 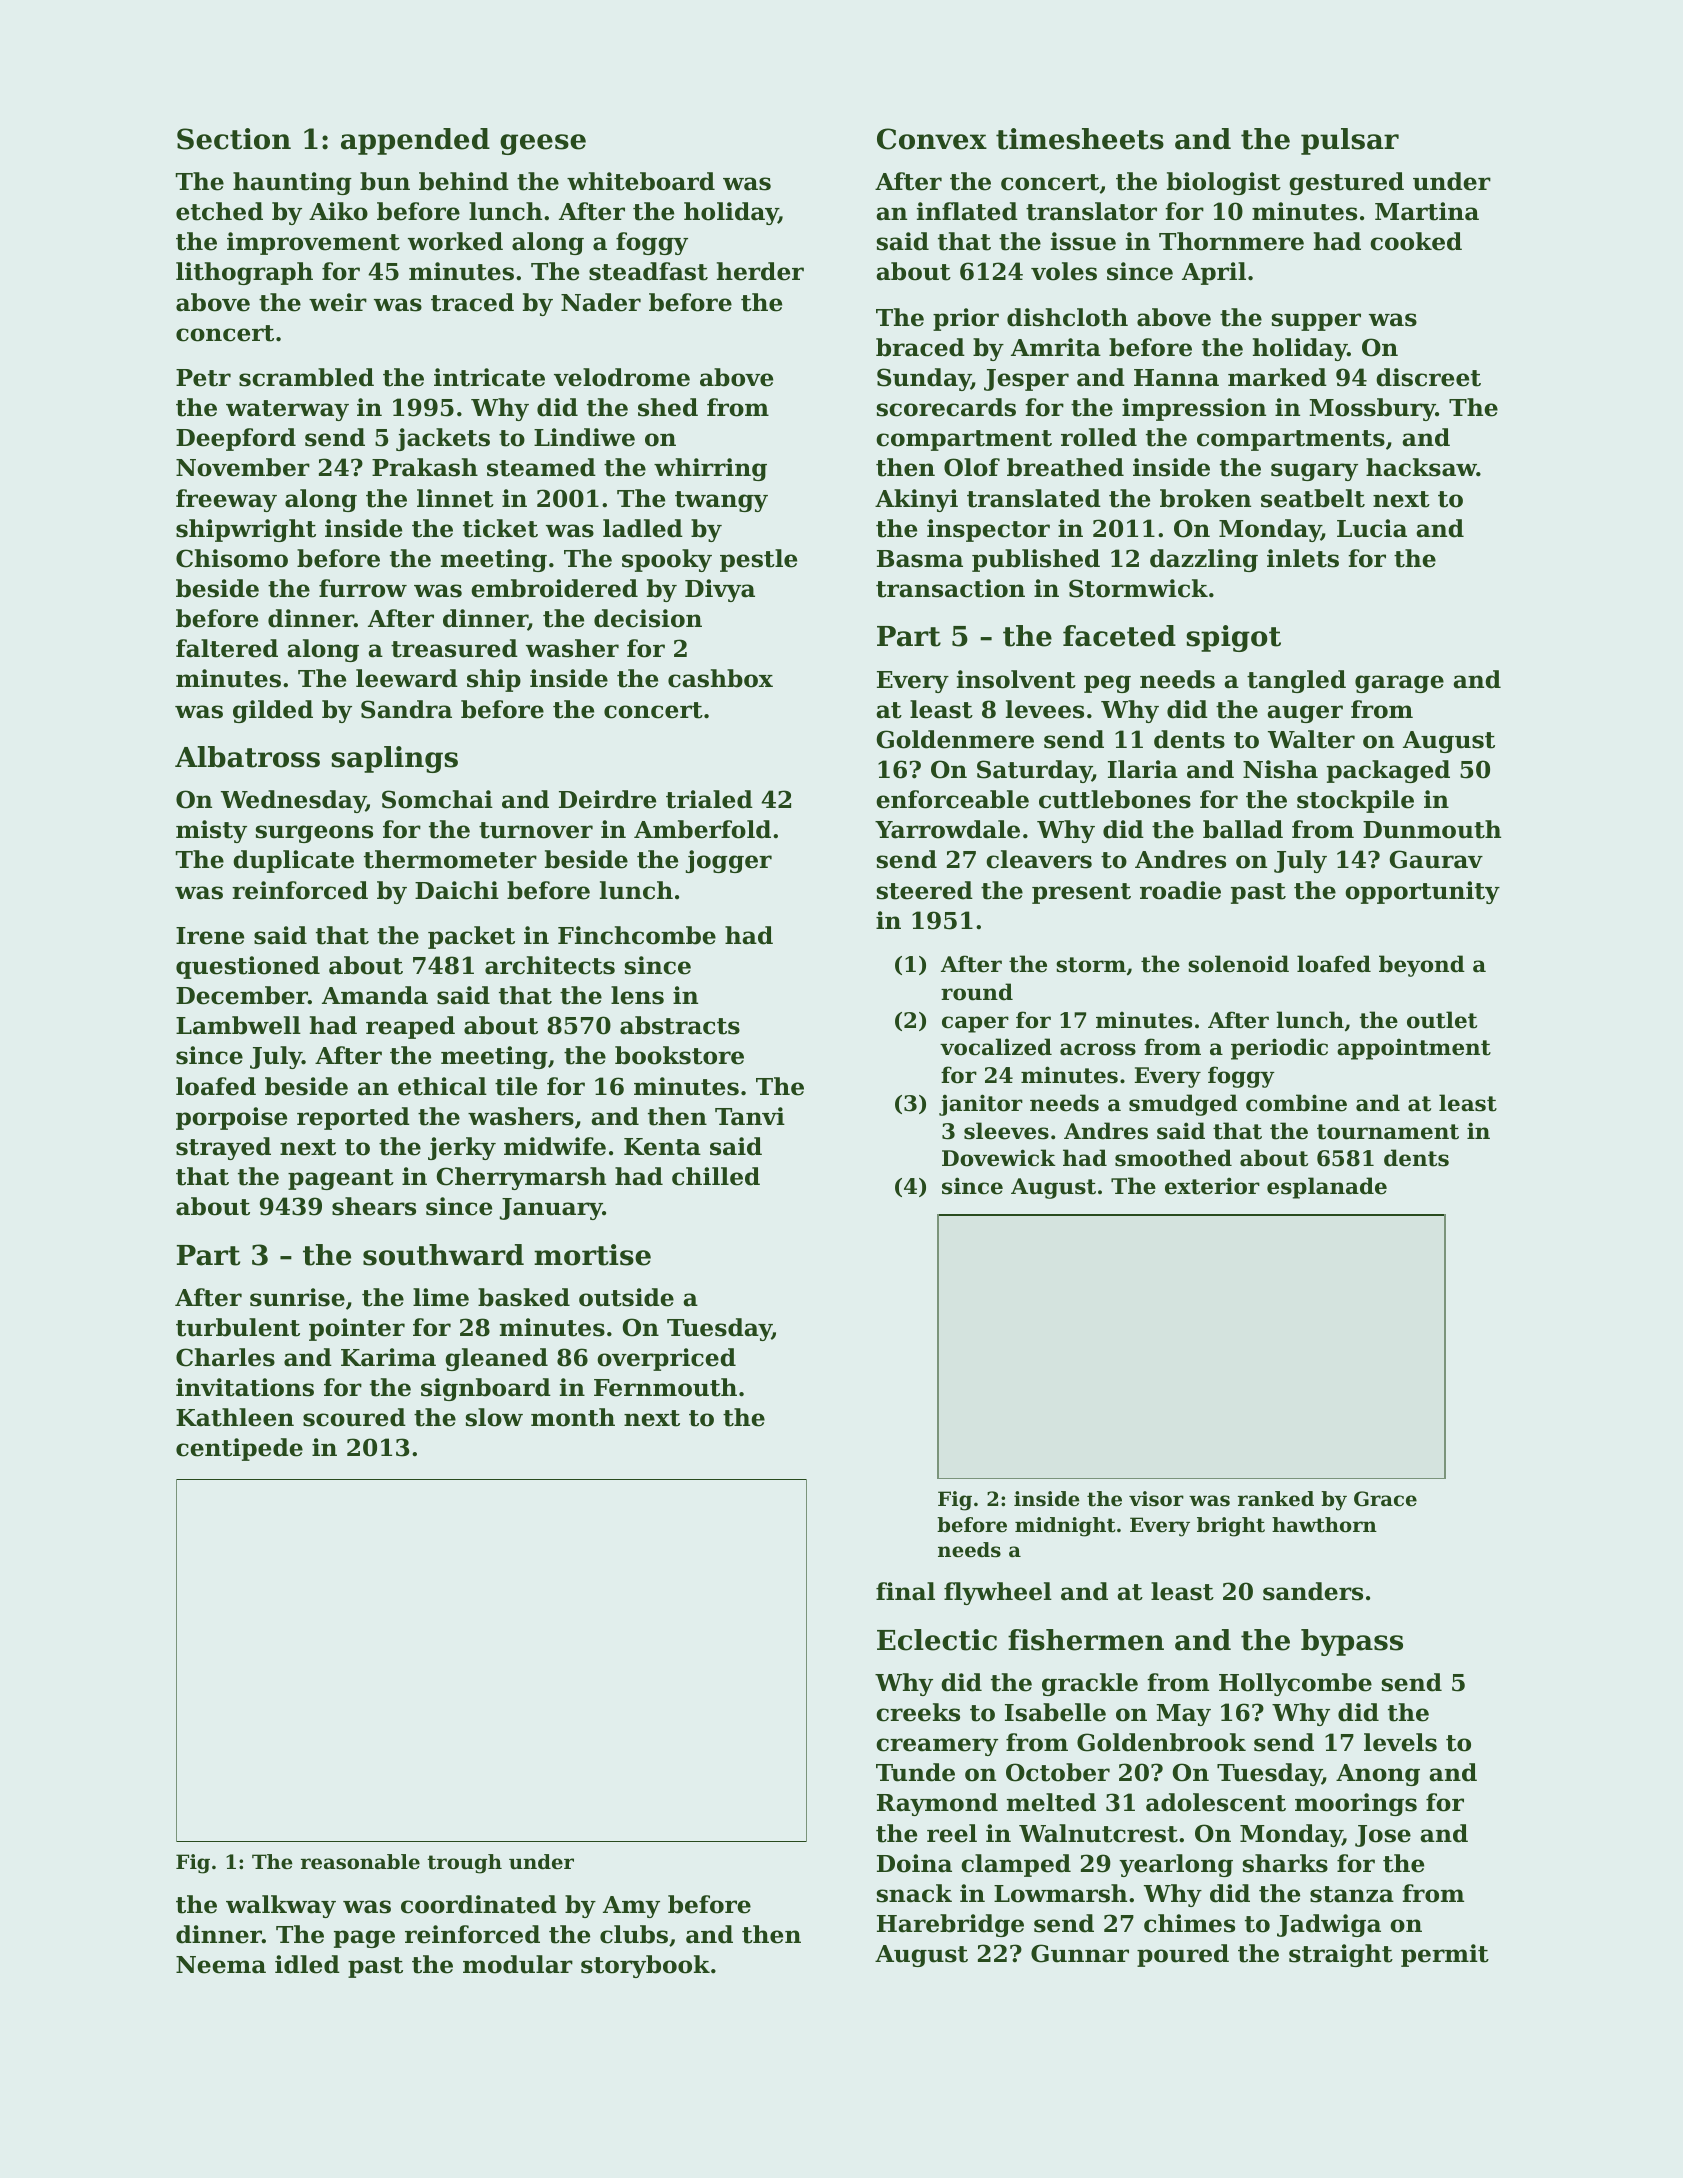 I want to click on geese, so click(x=543, y=144).
